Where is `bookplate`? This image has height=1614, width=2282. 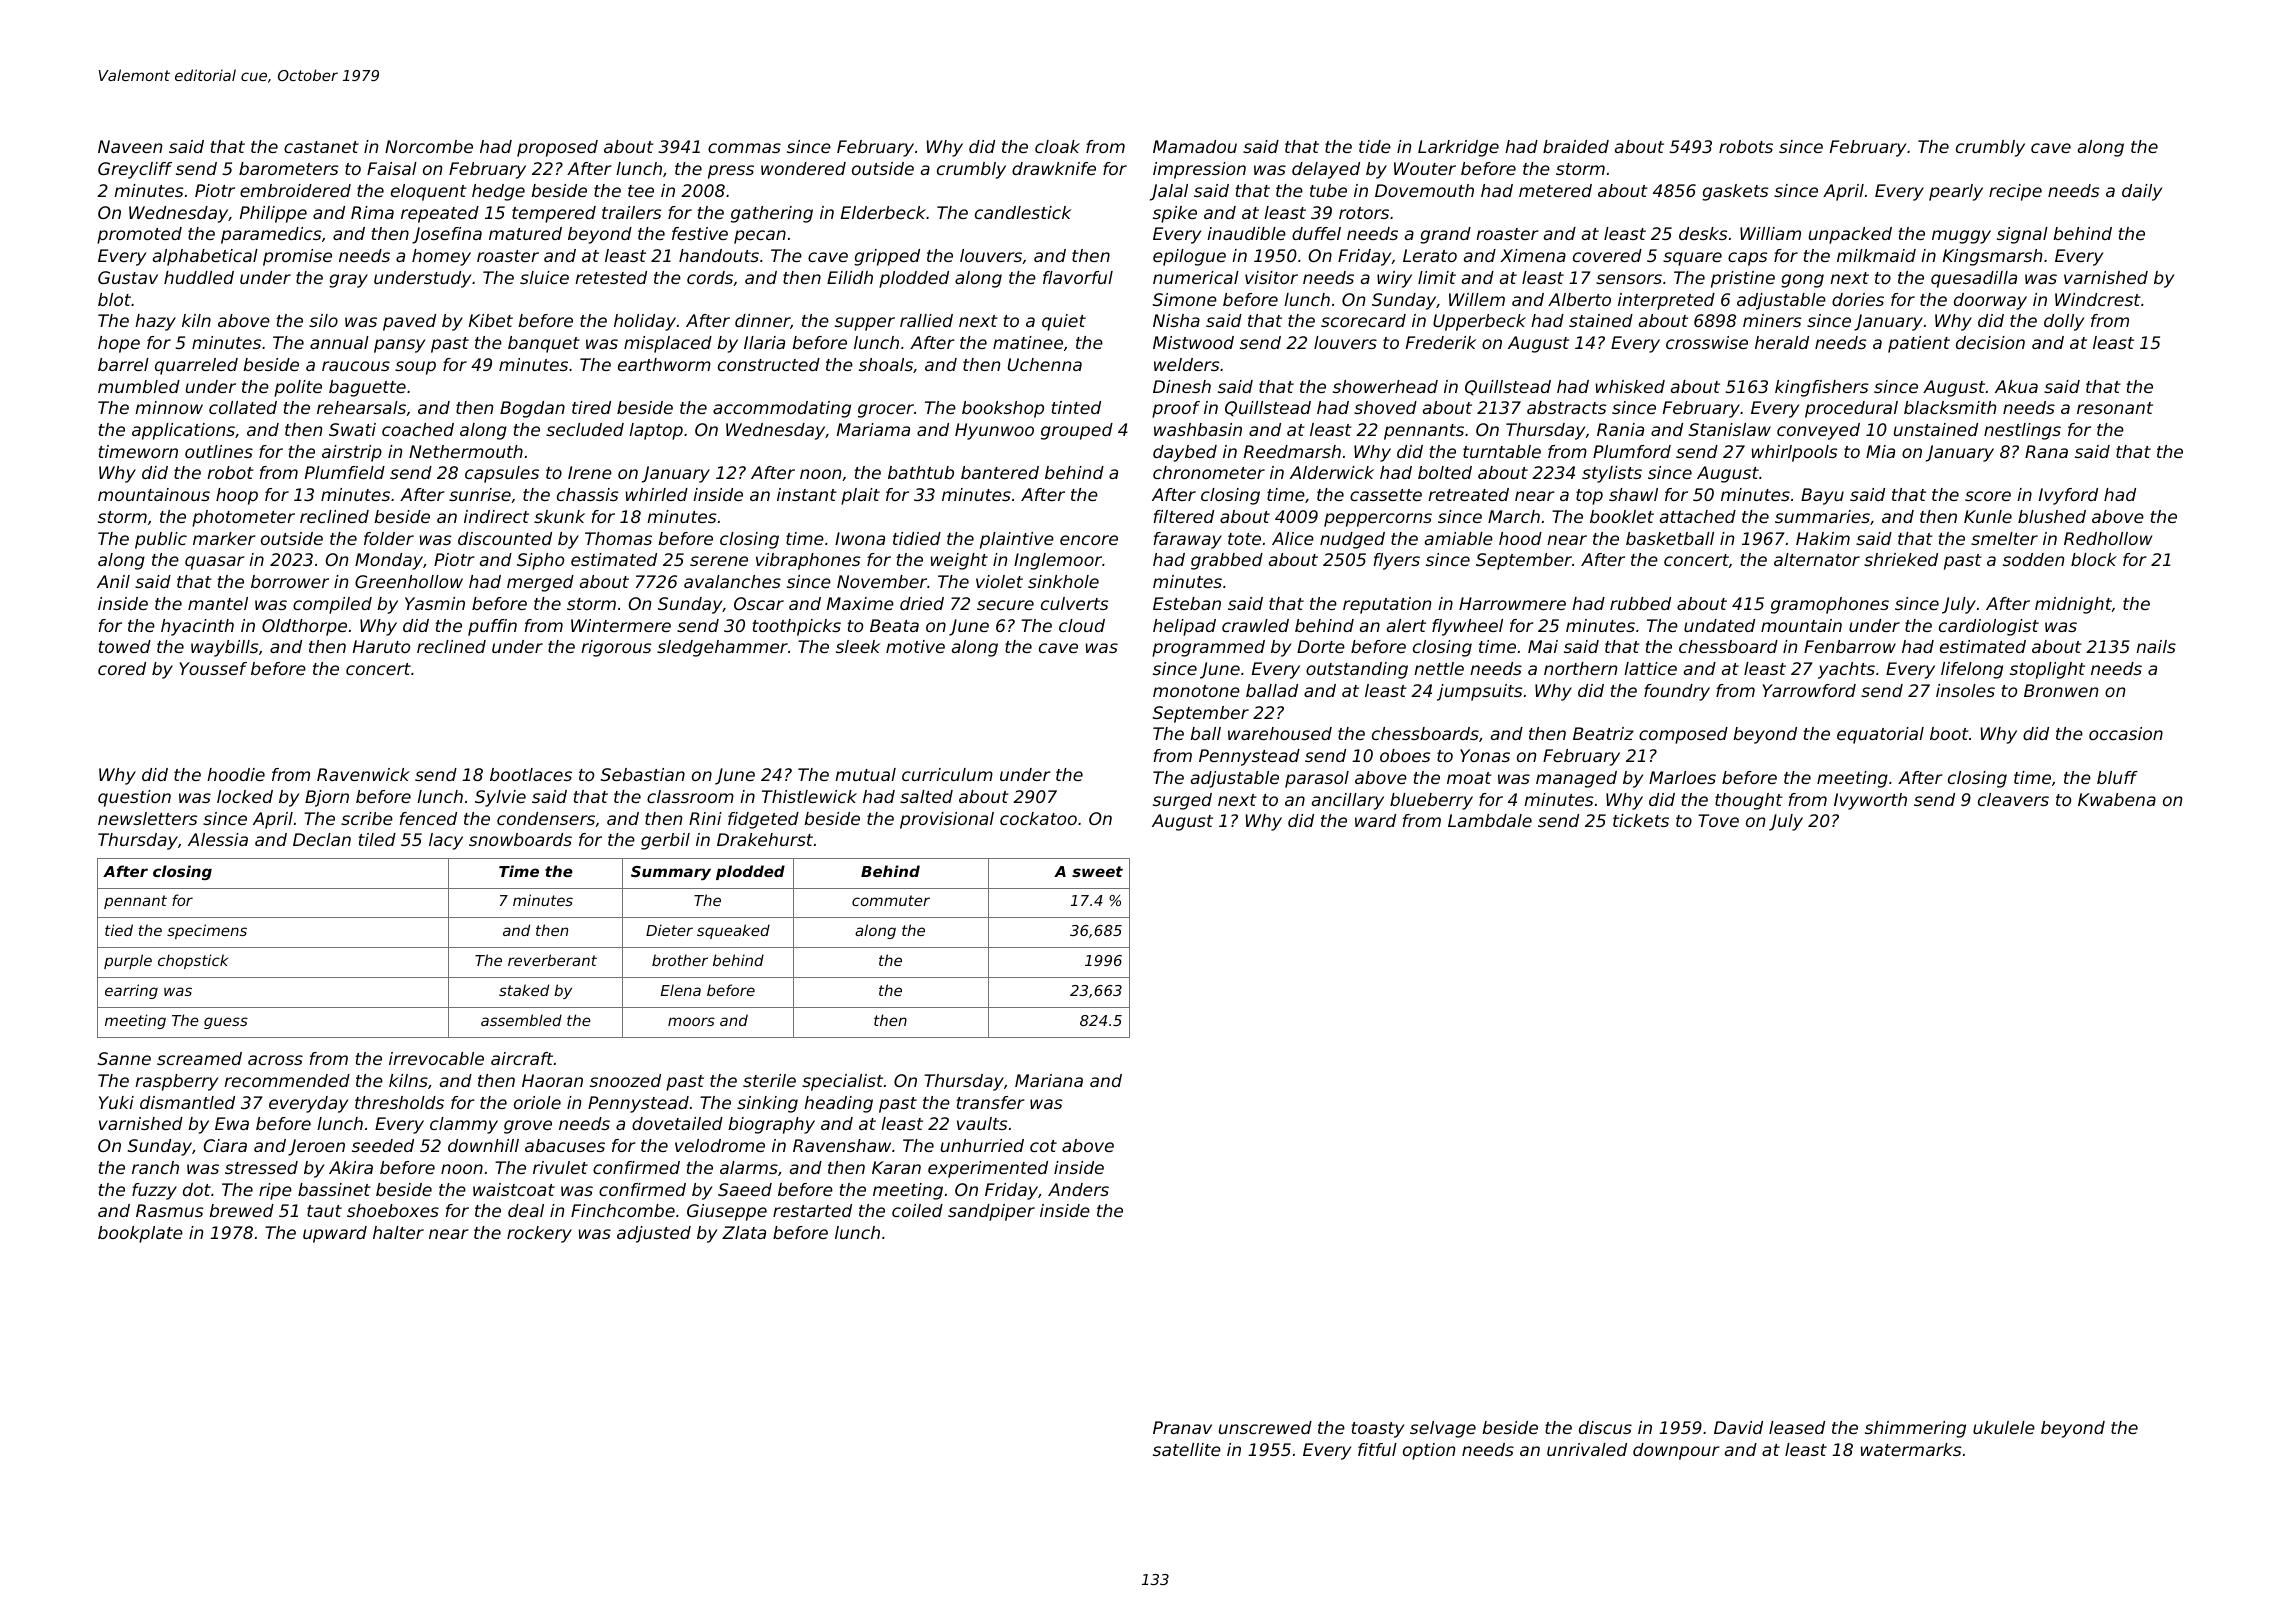
bookplate is located at coordinates (140, 1234).
